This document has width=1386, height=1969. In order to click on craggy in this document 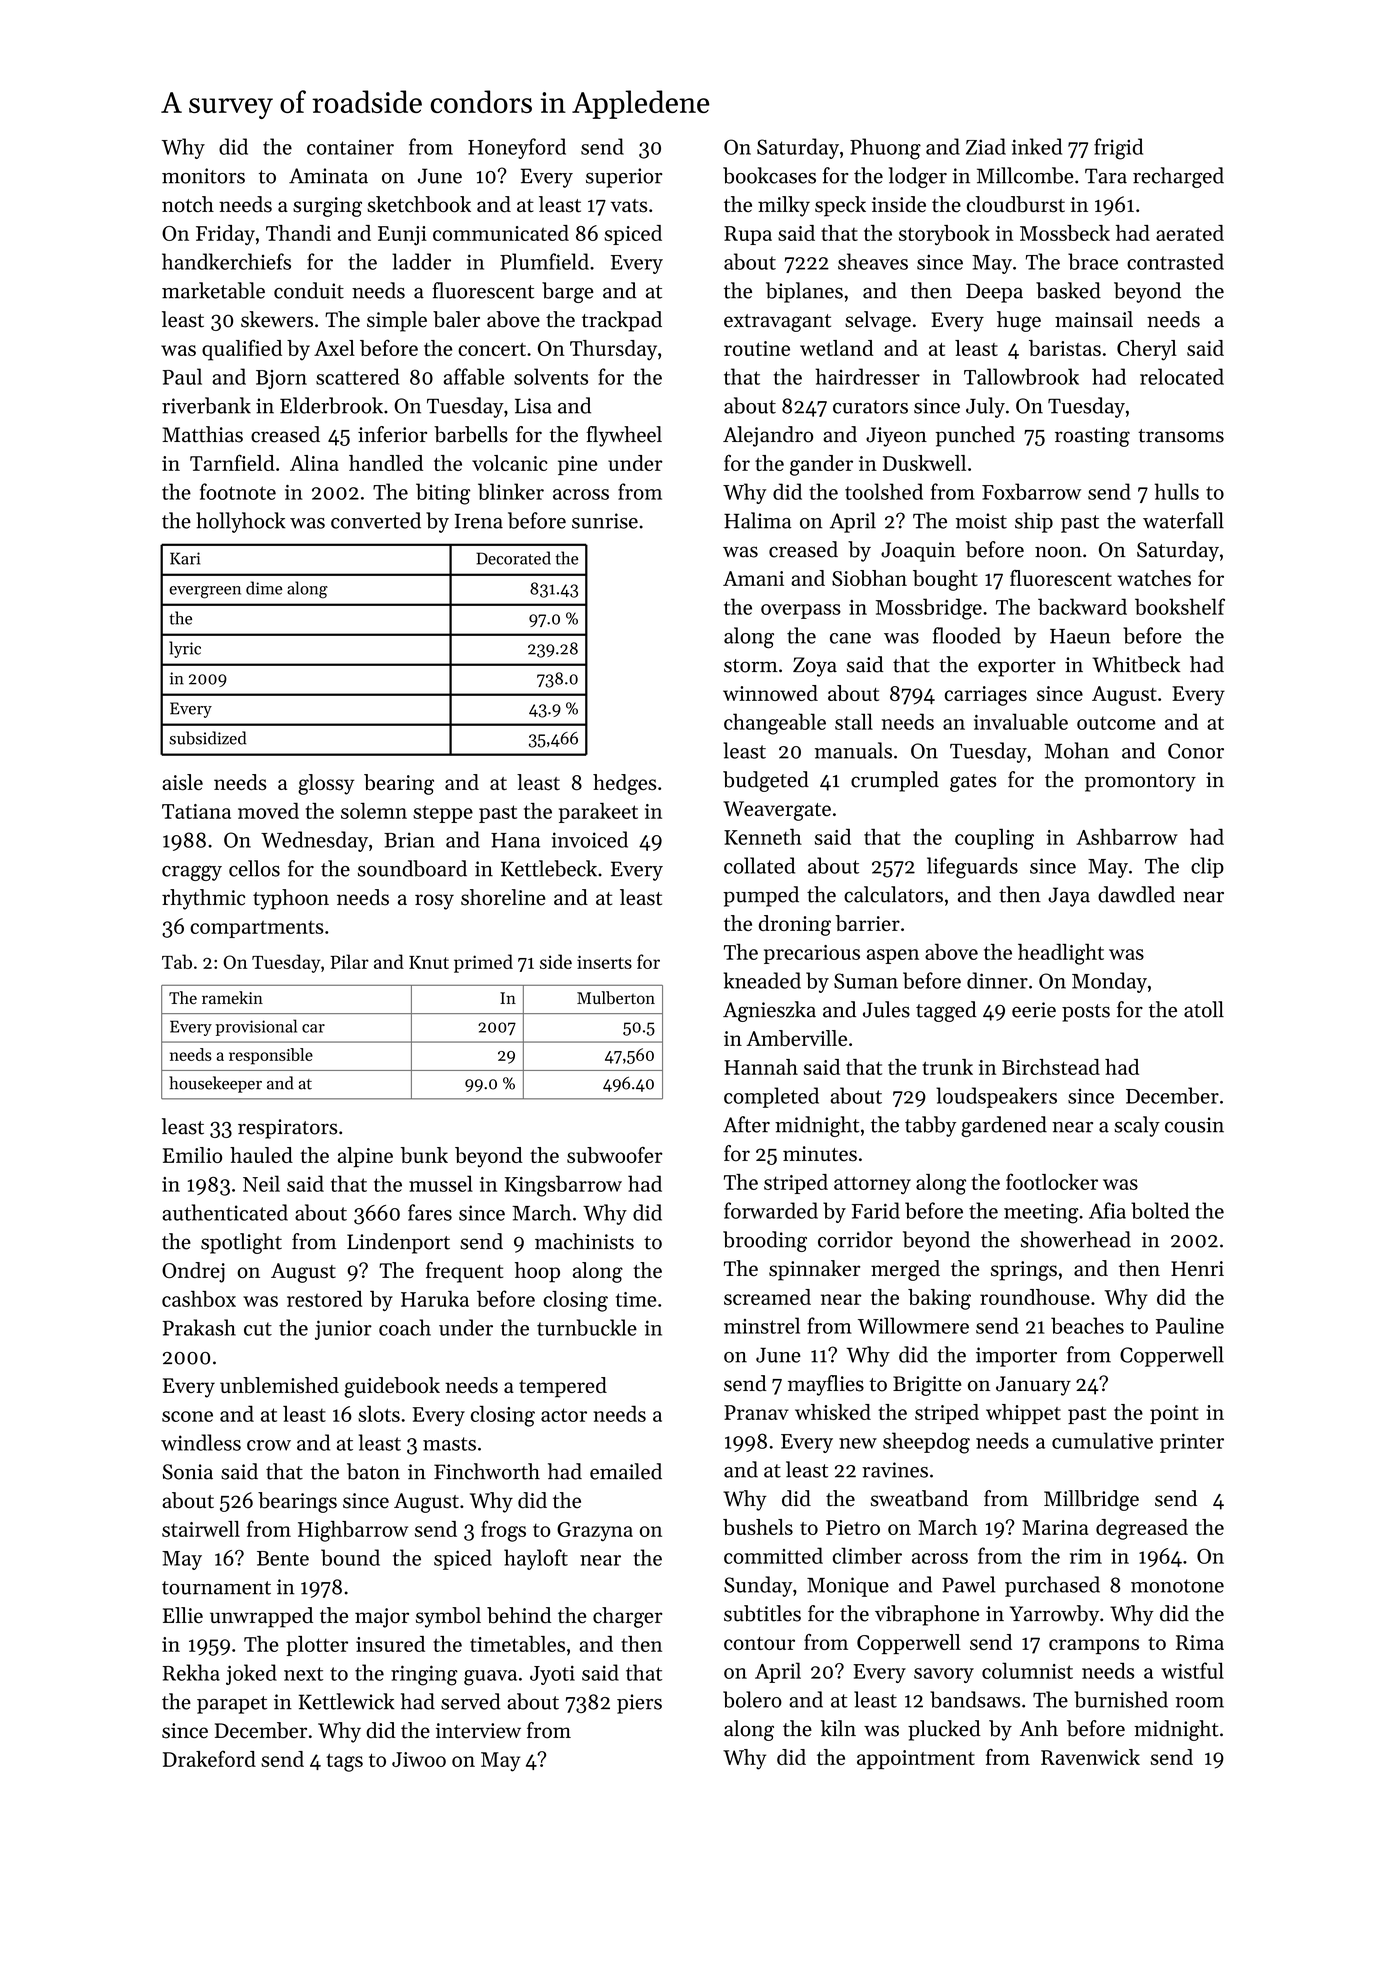, I will do `click(192, 873)`.
